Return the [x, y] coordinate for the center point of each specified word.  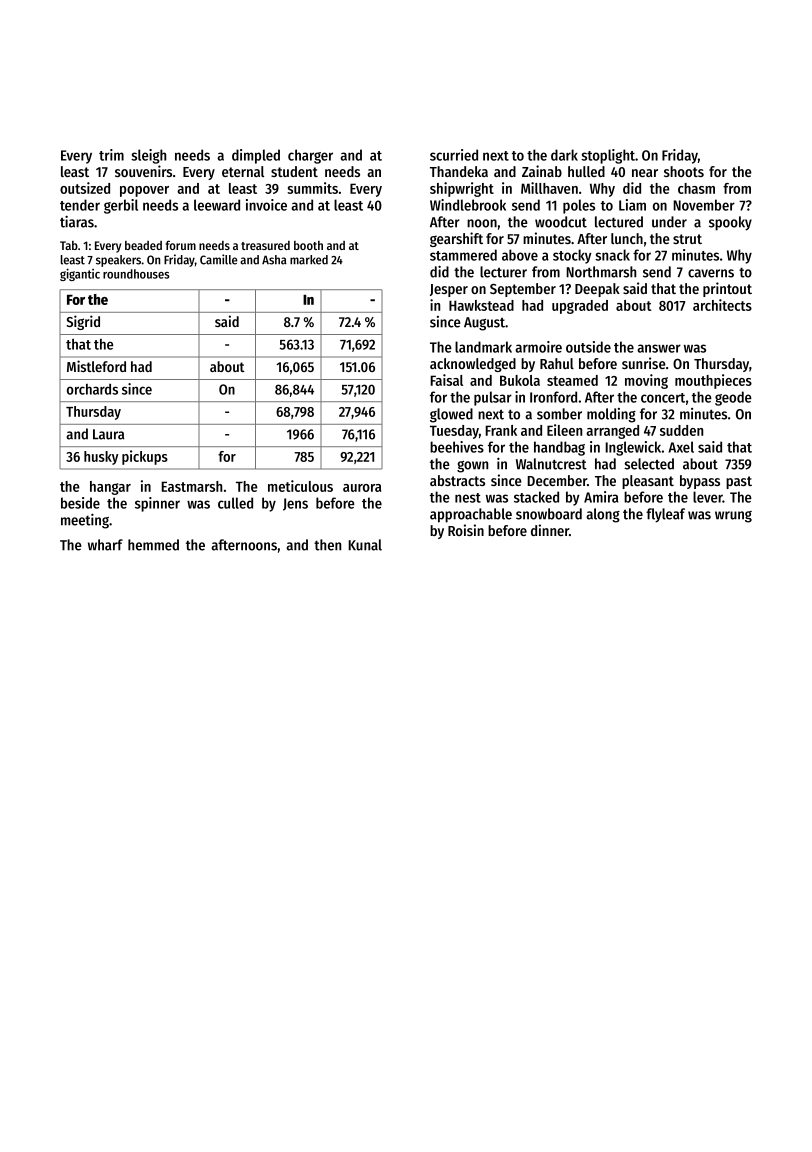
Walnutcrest [551, 464]
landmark [483, 347]
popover [144, 191]
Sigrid [83, 322]
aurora [362, 488]
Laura [109, 434]
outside [588, 347]
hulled [586, 171]
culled [235, 503]
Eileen [564, 430]
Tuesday [454, 432]
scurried [454, 155]
